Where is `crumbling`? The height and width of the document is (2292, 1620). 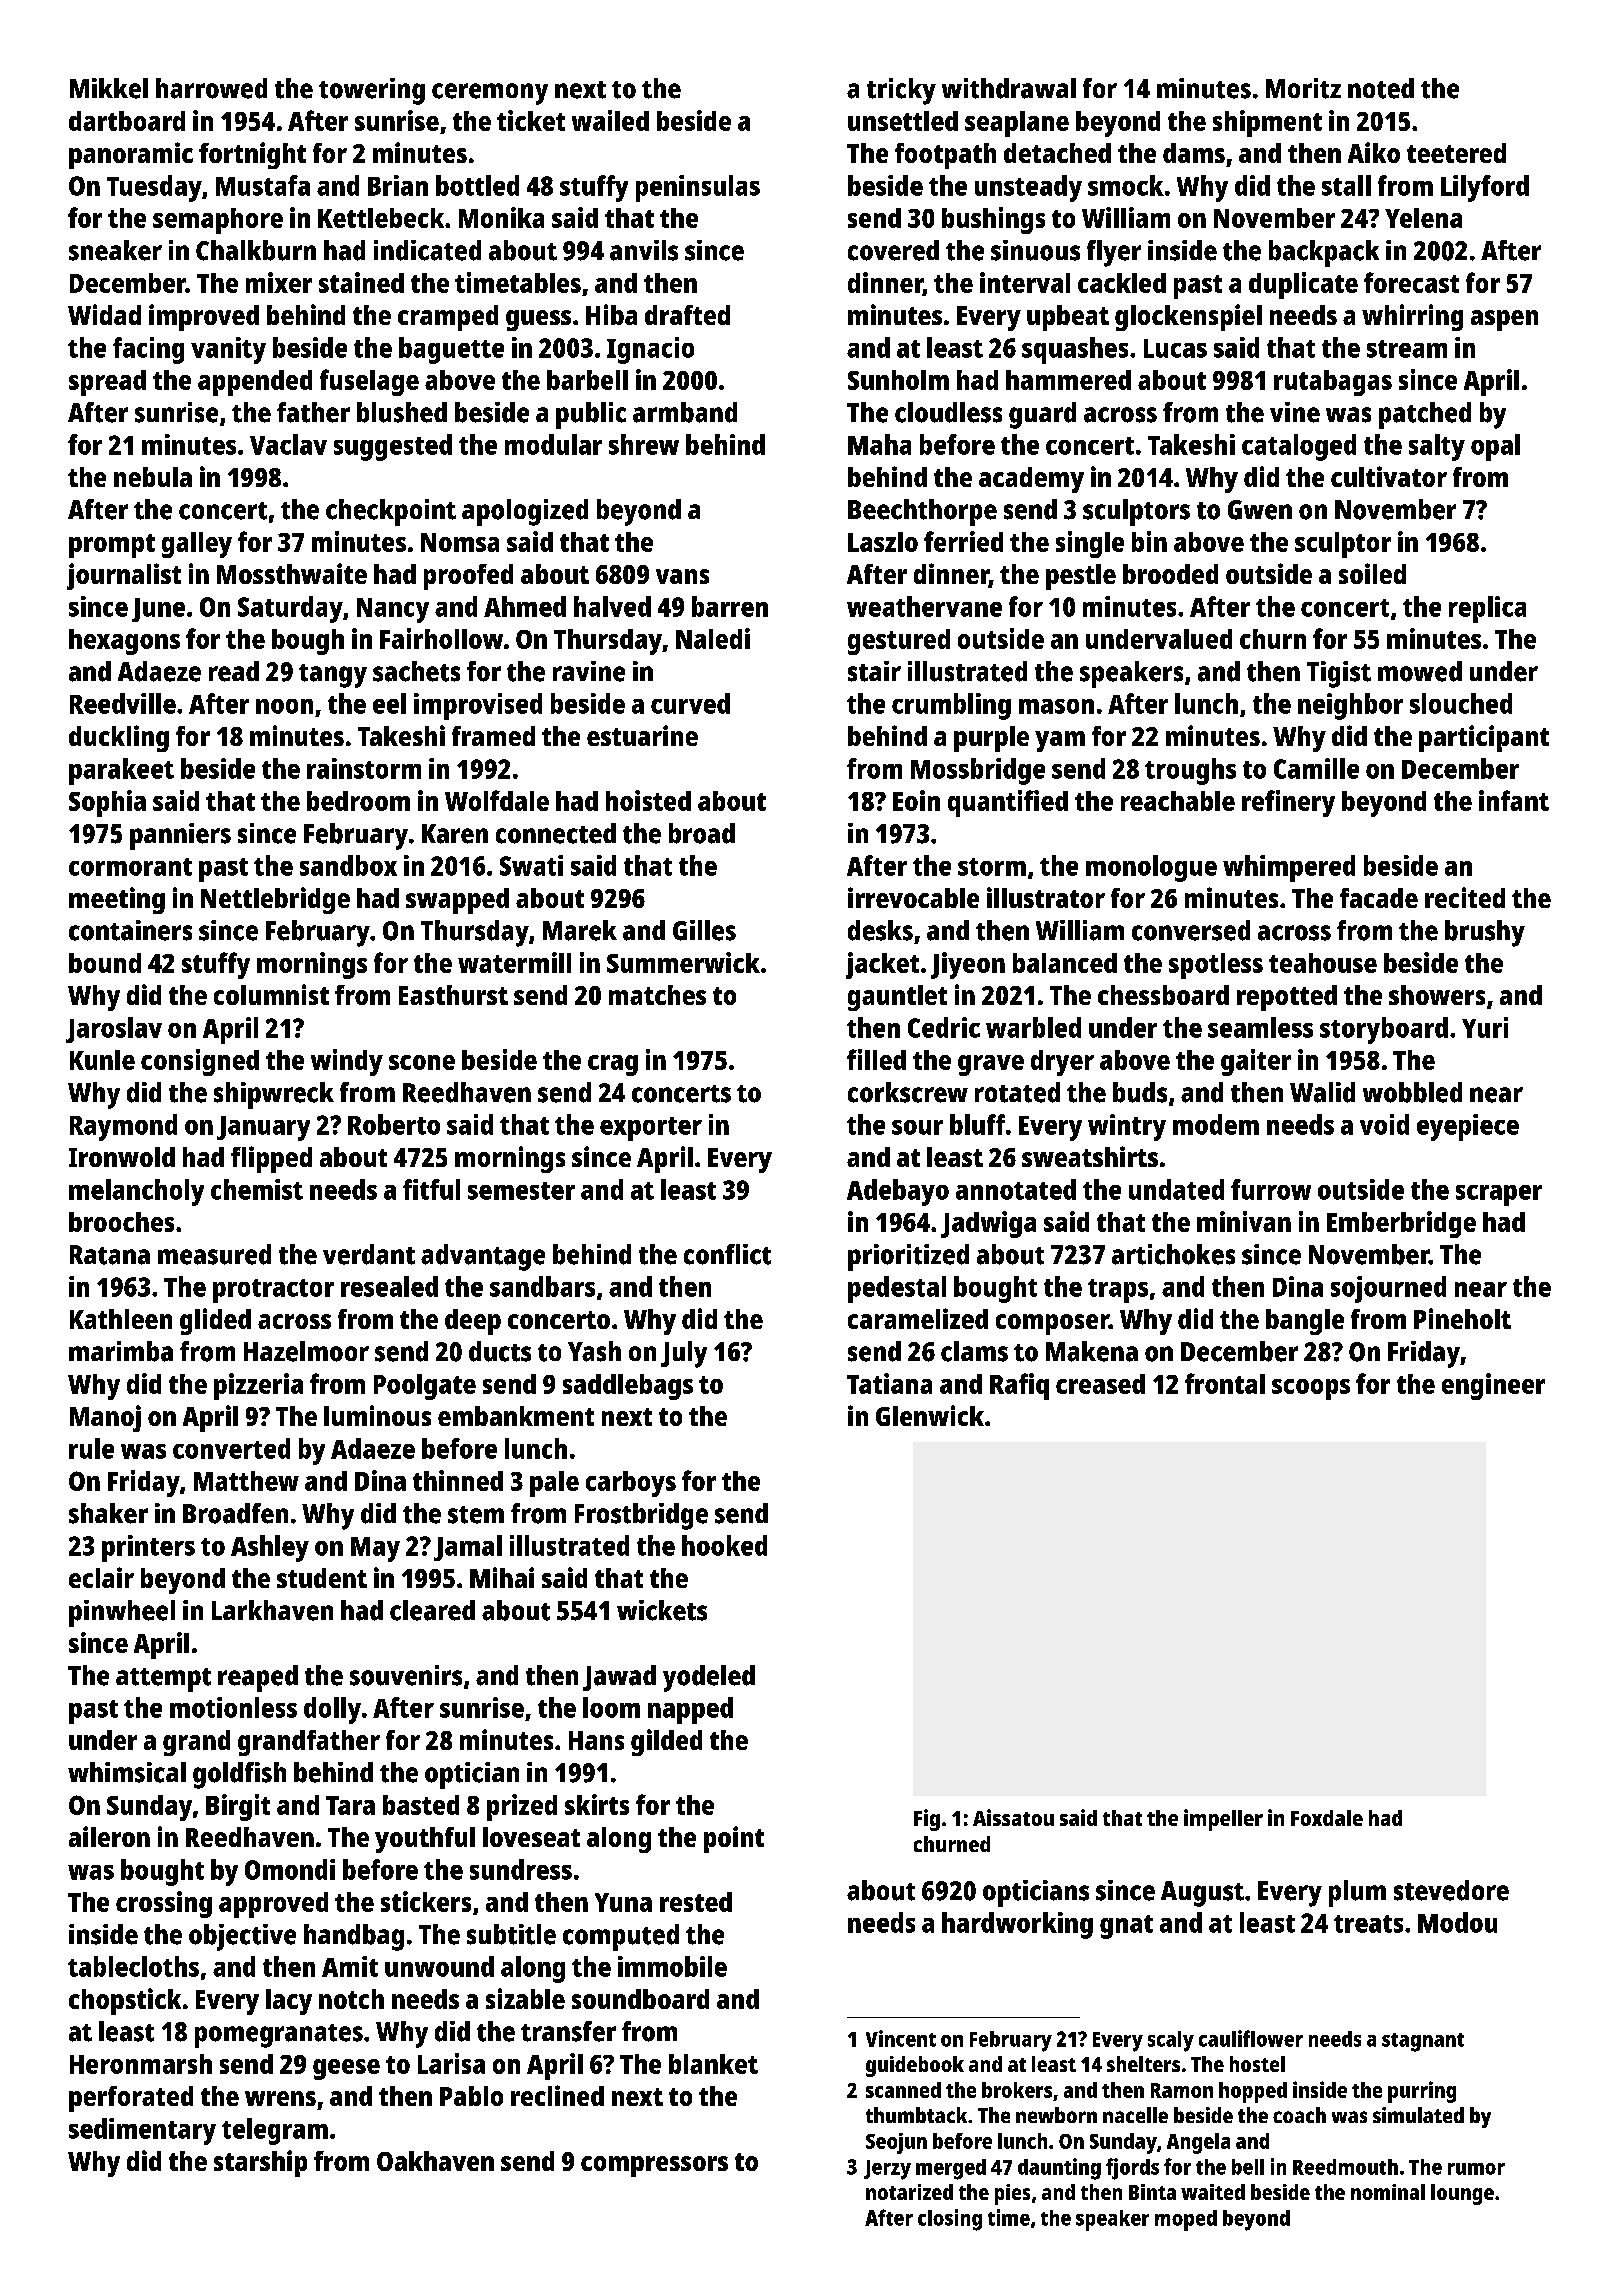
crumbling is located at coordinates (951, 706).
